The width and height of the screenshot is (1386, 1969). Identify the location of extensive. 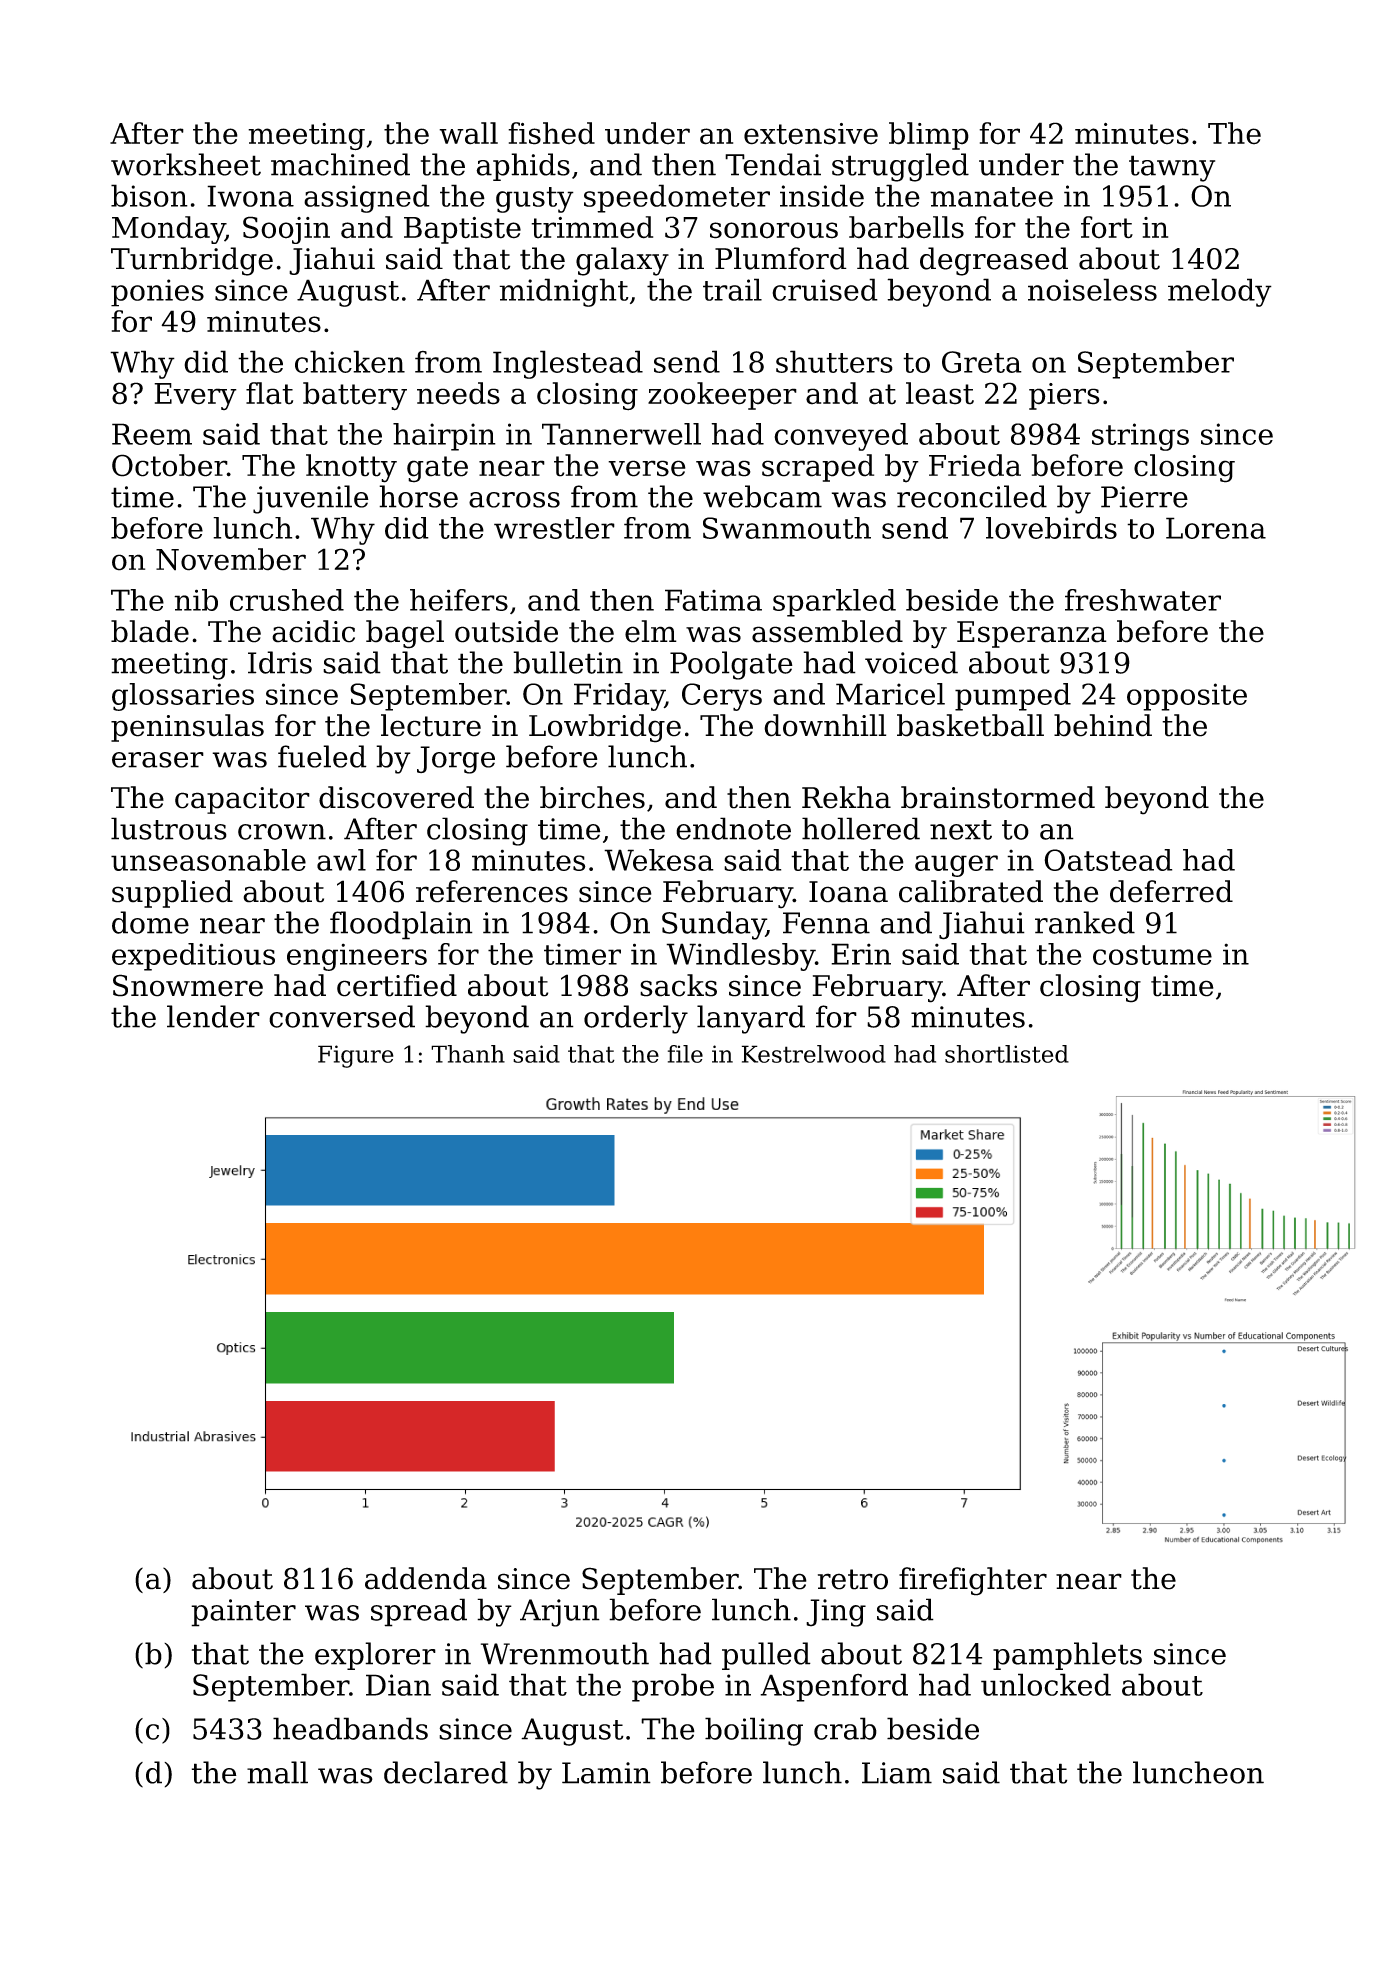
(811, 134).
